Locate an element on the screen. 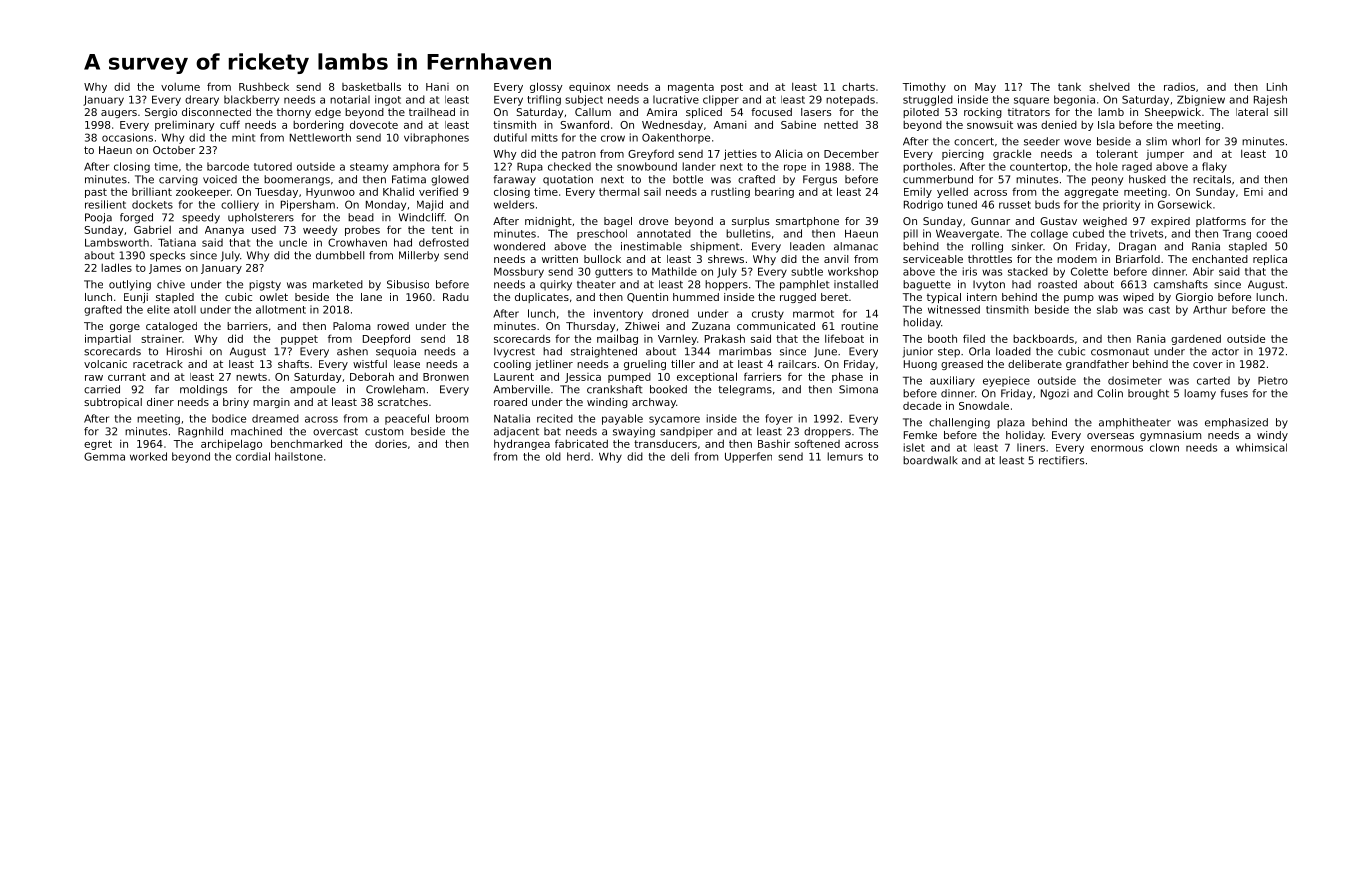  snowsuit is located at coordinates (990, 125).
